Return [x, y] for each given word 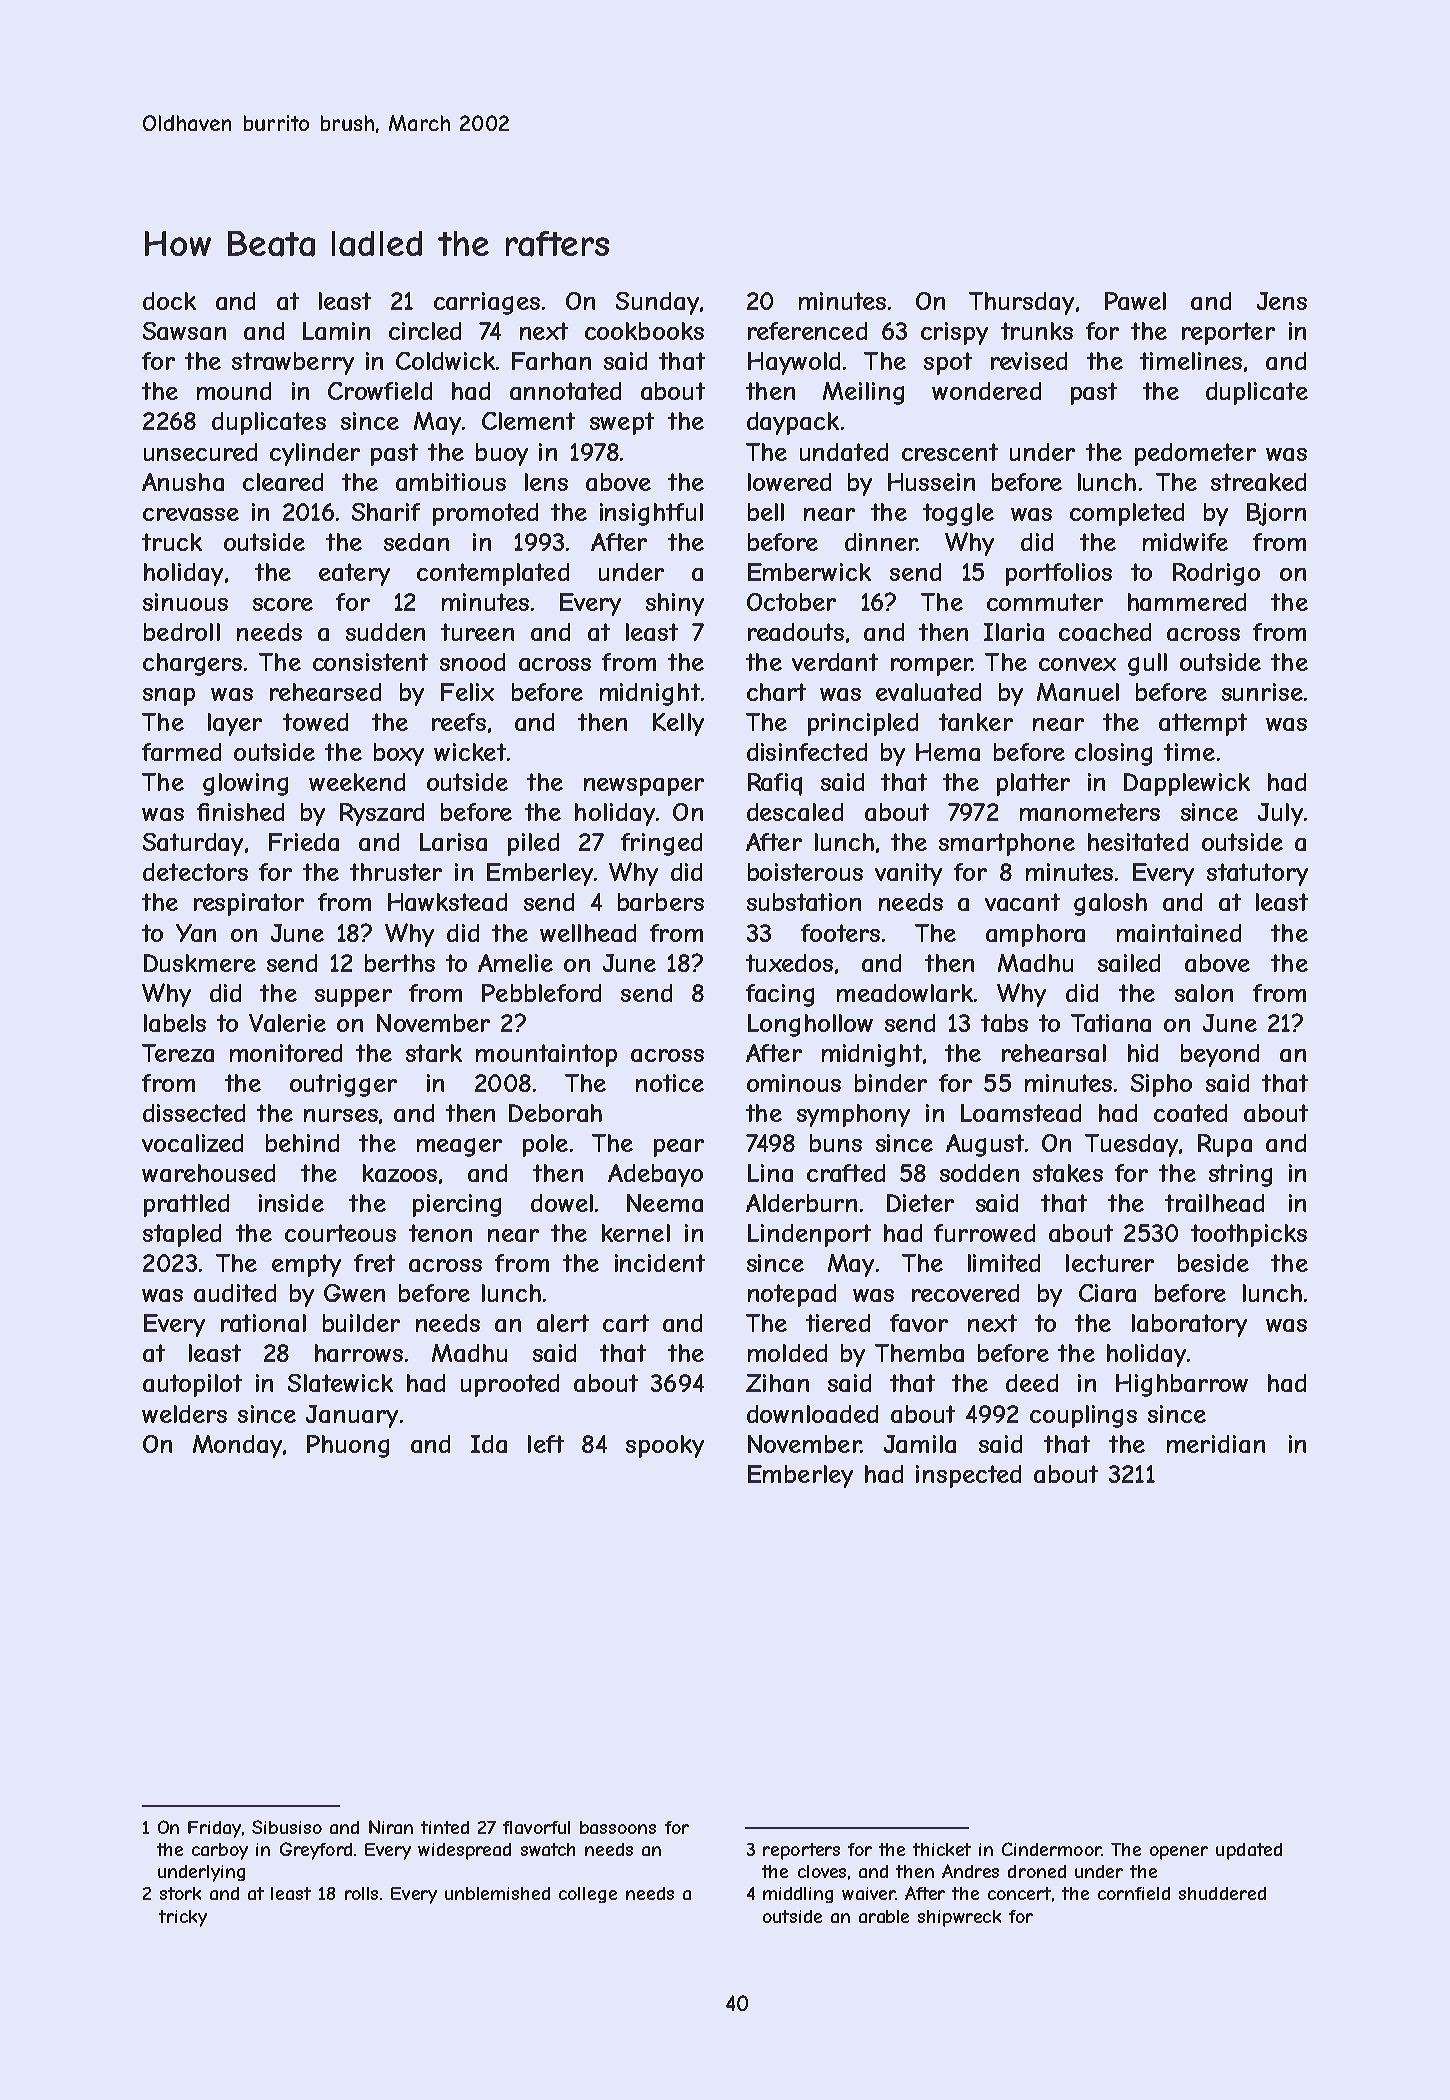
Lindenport [809, 1235]
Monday [237, 1446]
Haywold [794, 363]
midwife [1185, 542]
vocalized [192, 1143]
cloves [822, 1871]
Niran [391, 1827]
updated [1249, 1851]
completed [1127, 514]
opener [1179, 1853]
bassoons [618, 1827]
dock [169, 301]
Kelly [678, 724]
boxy [399, 754]
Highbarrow [1182, 1385]
